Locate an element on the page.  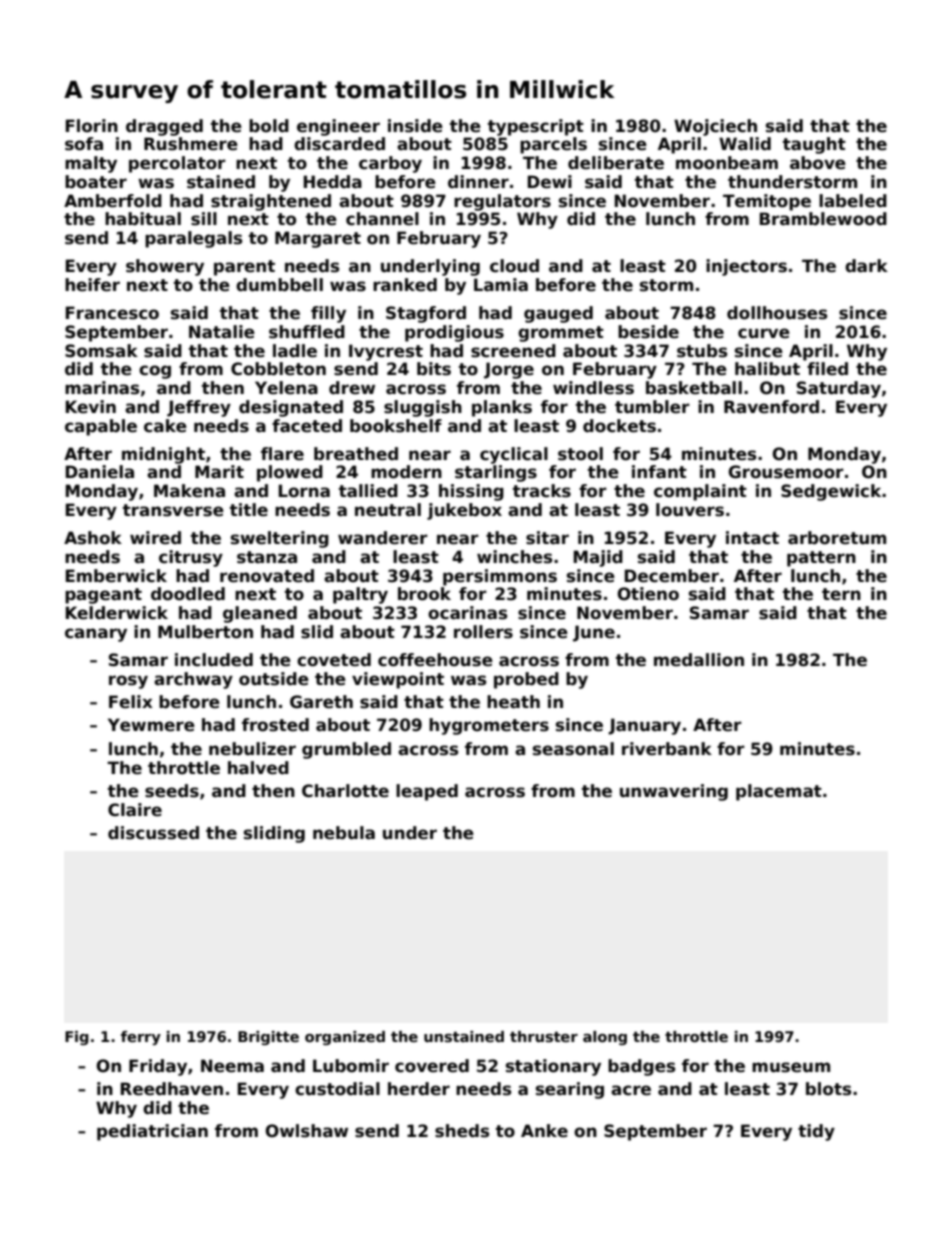
medallion is located at coordinates (699, 660).
